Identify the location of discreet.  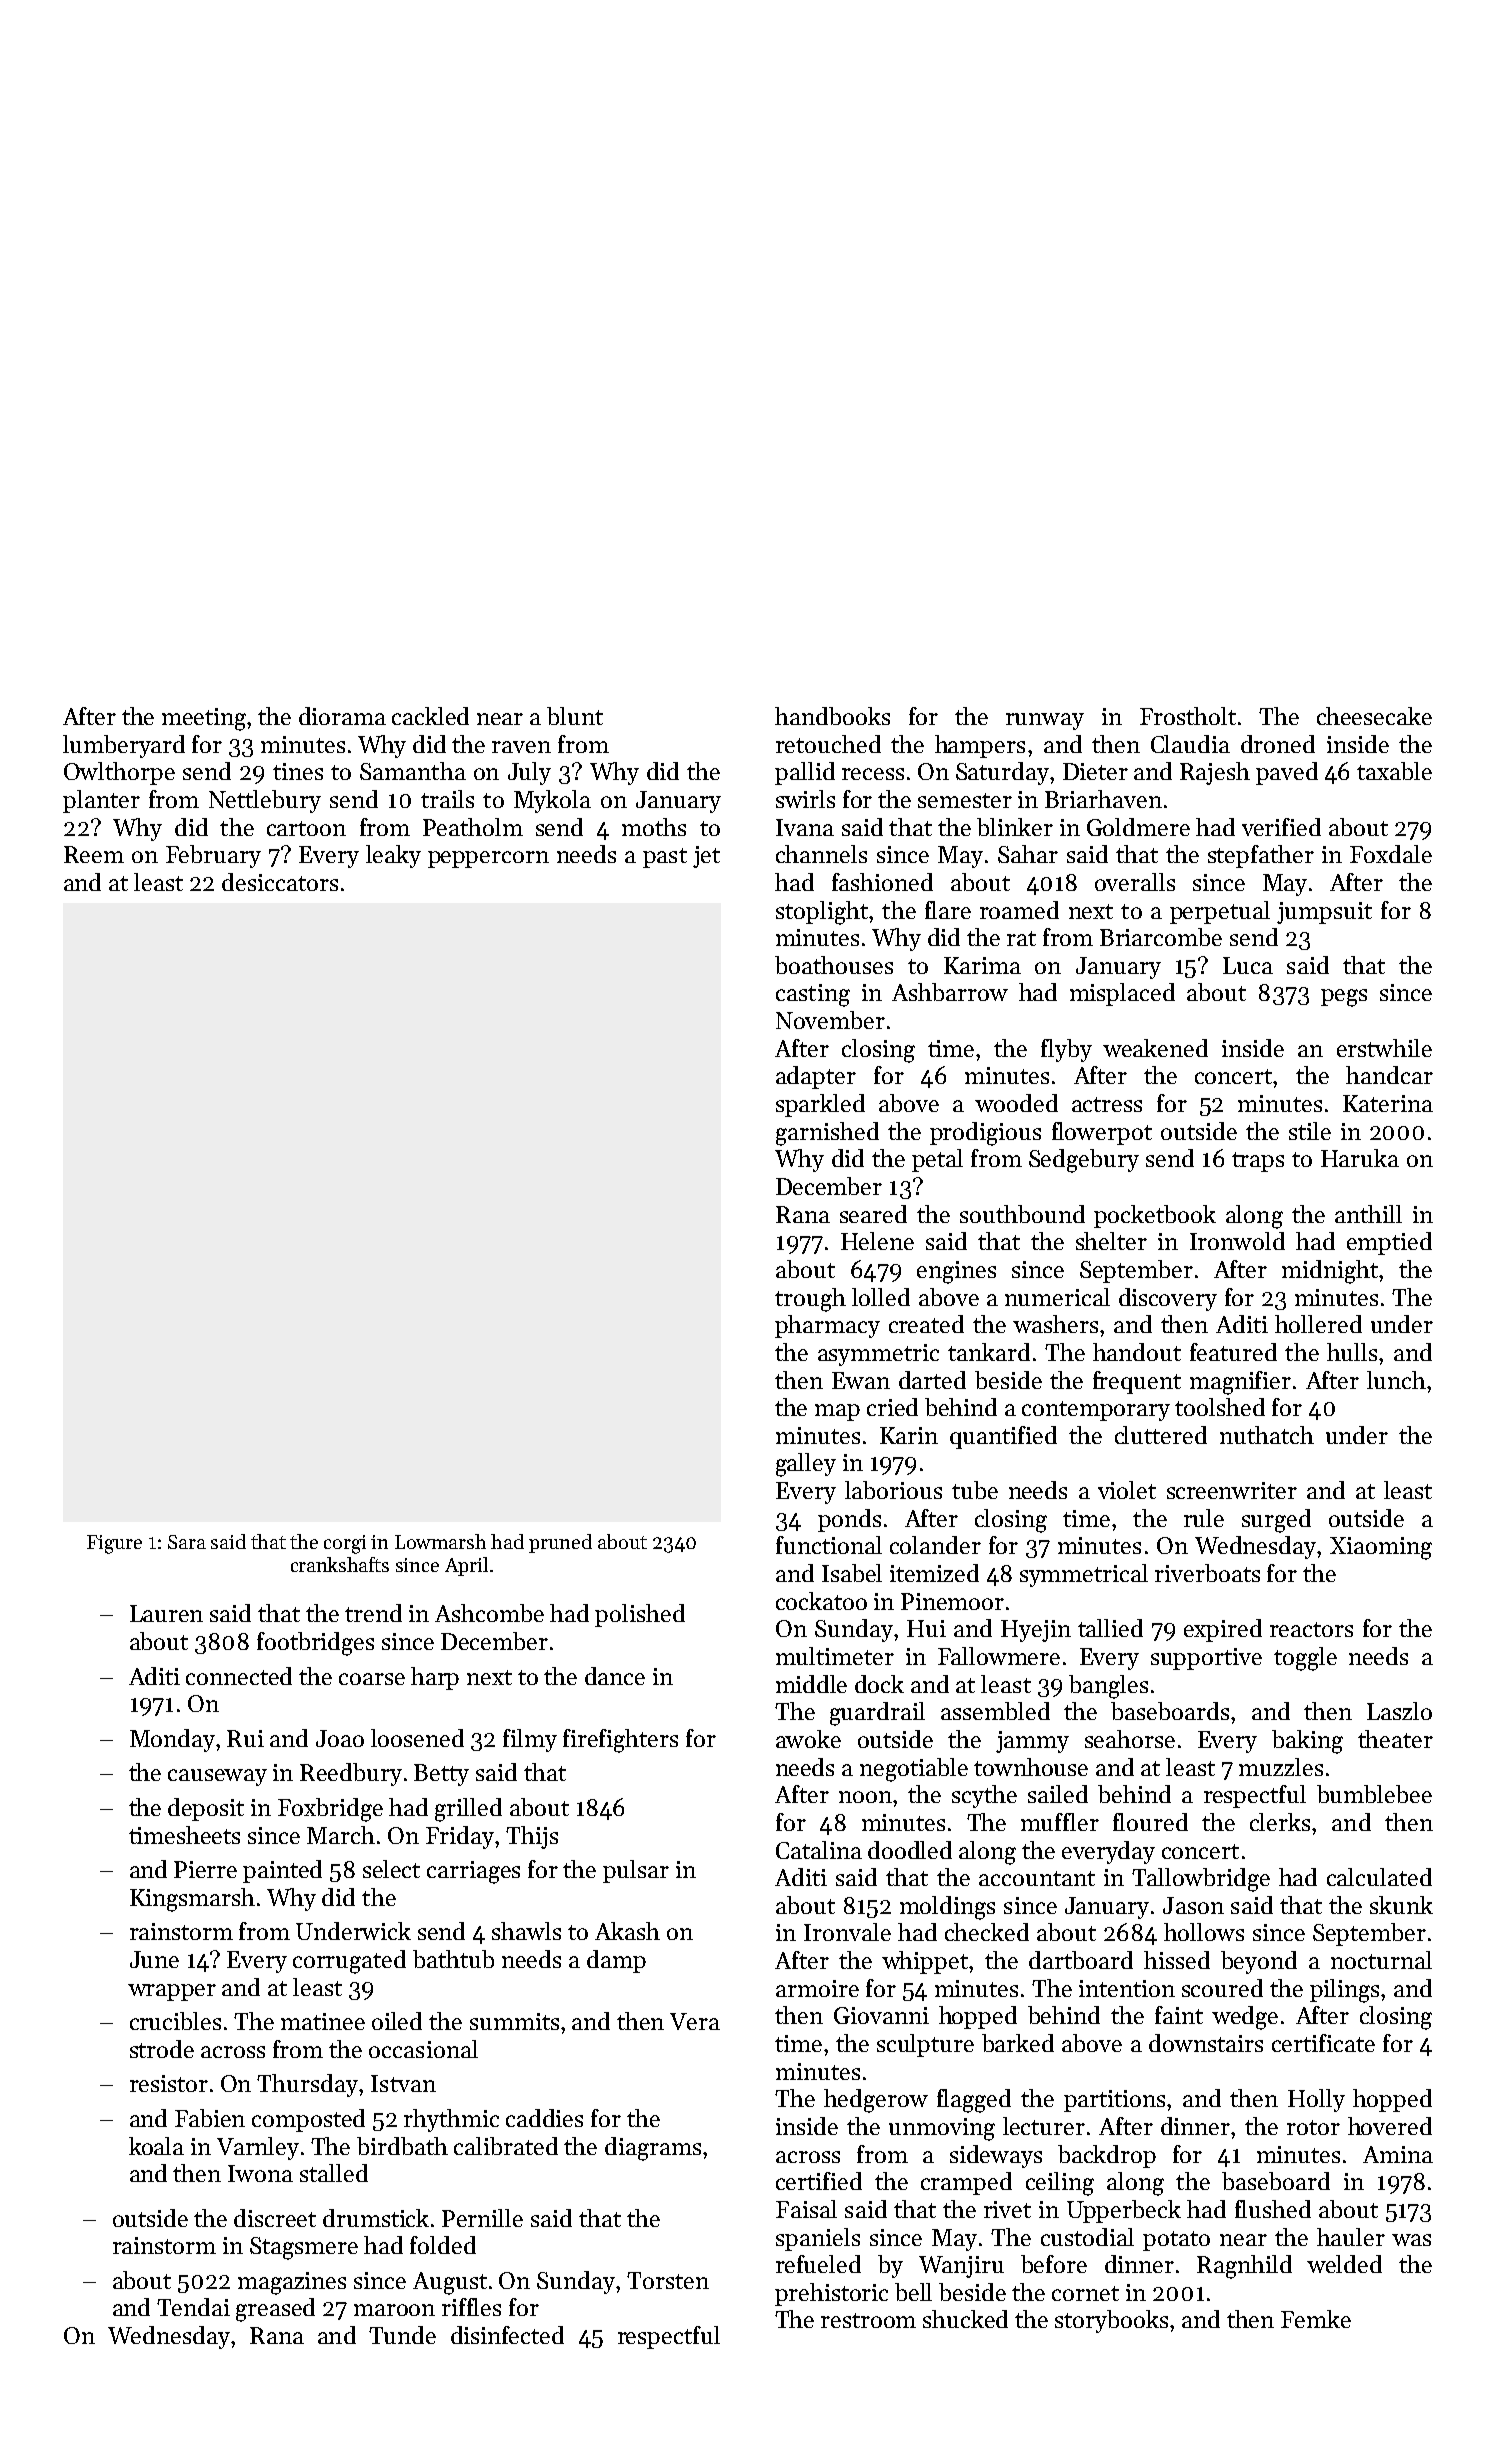
(275, 2218).
